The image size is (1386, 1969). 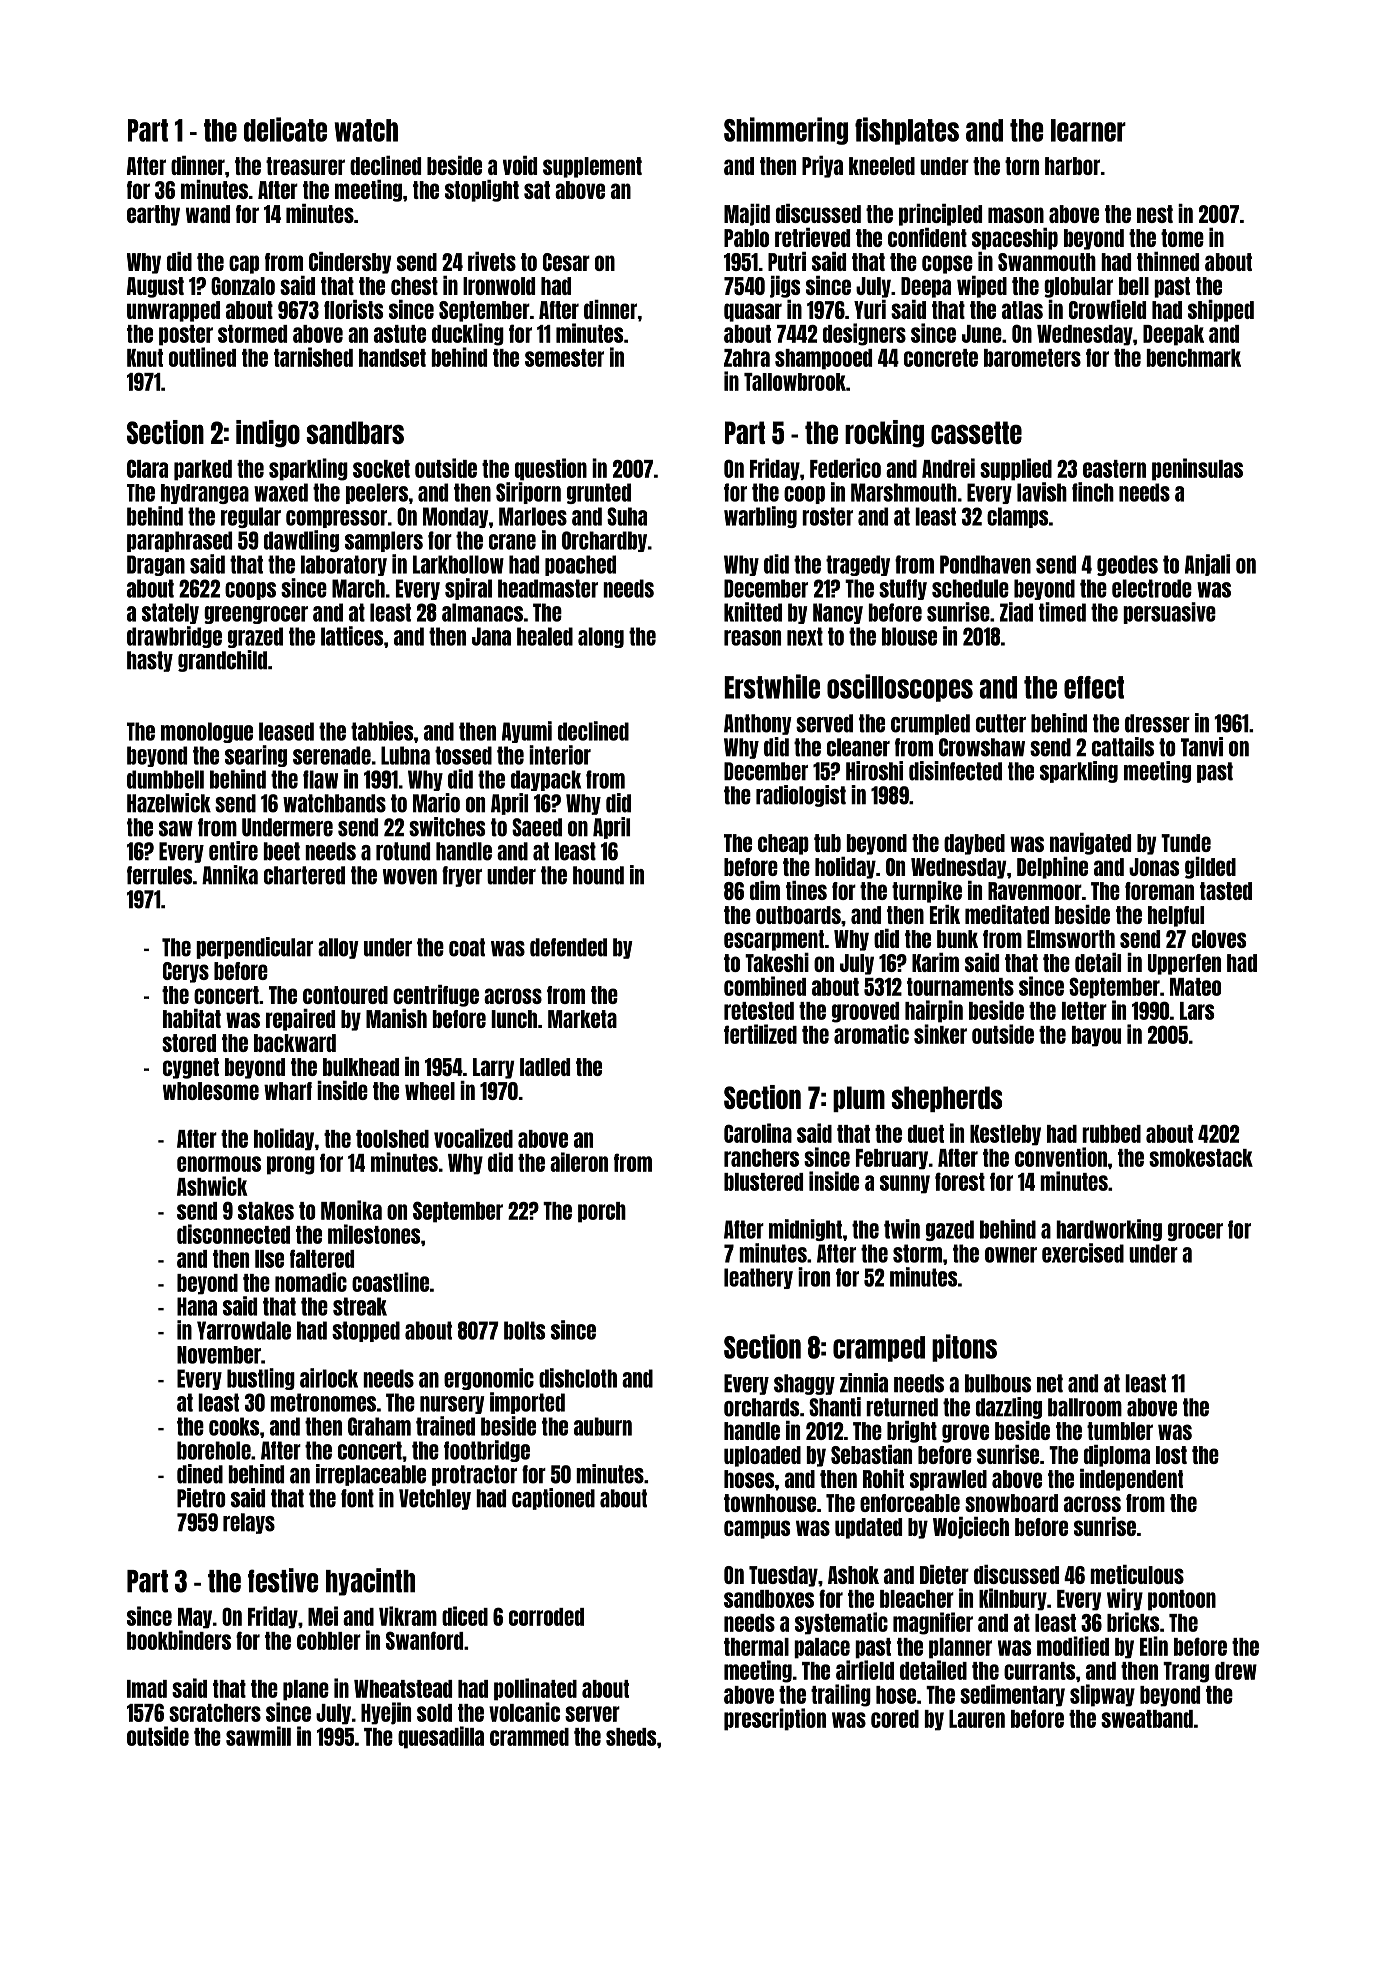 I want to click on torn, so click(x=1022, y=166).
